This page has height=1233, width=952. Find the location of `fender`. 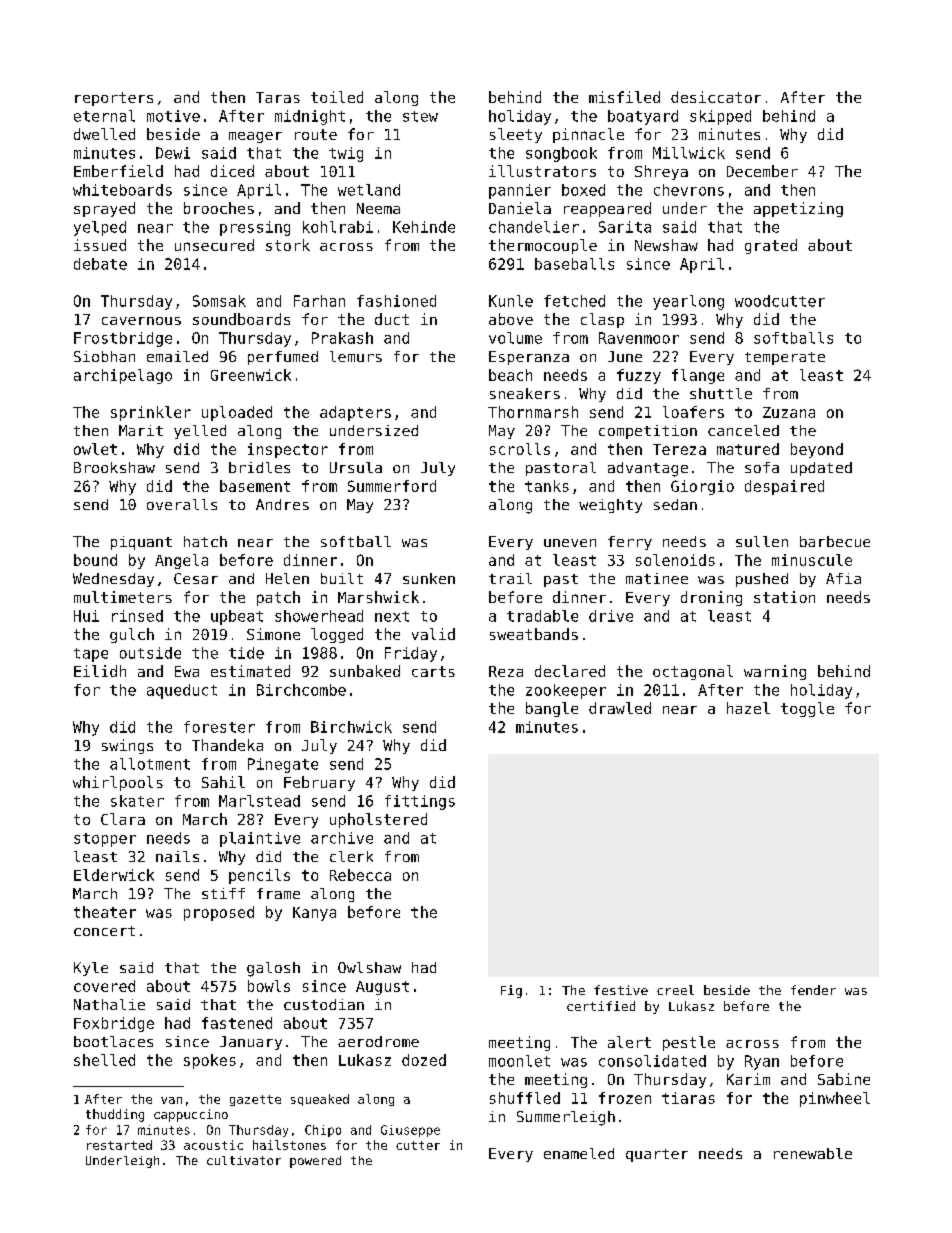

fender is located at coordinates (813, 990).
